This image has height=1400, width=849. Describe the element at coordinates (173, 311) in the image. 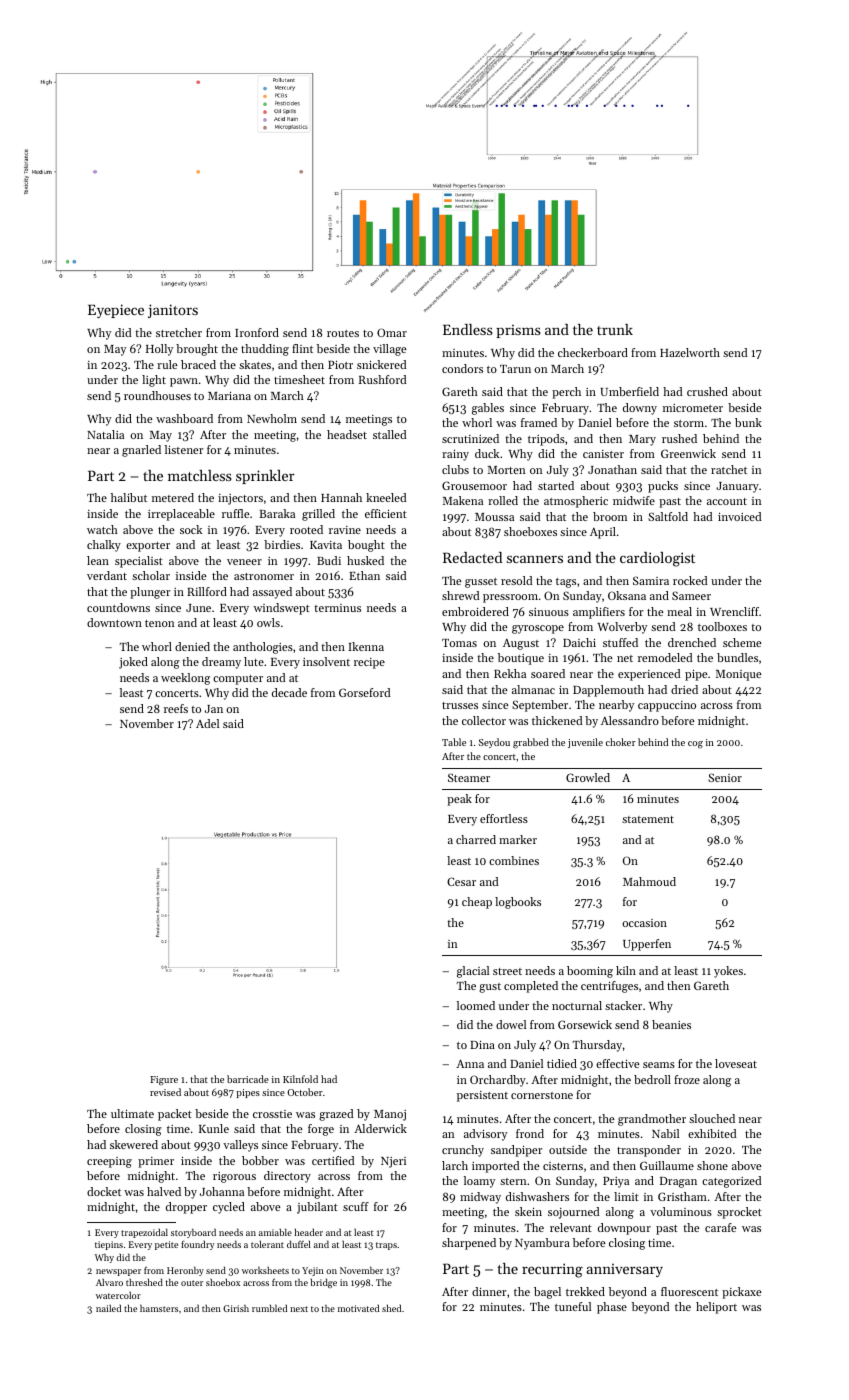

I see `janitors` at that location.
